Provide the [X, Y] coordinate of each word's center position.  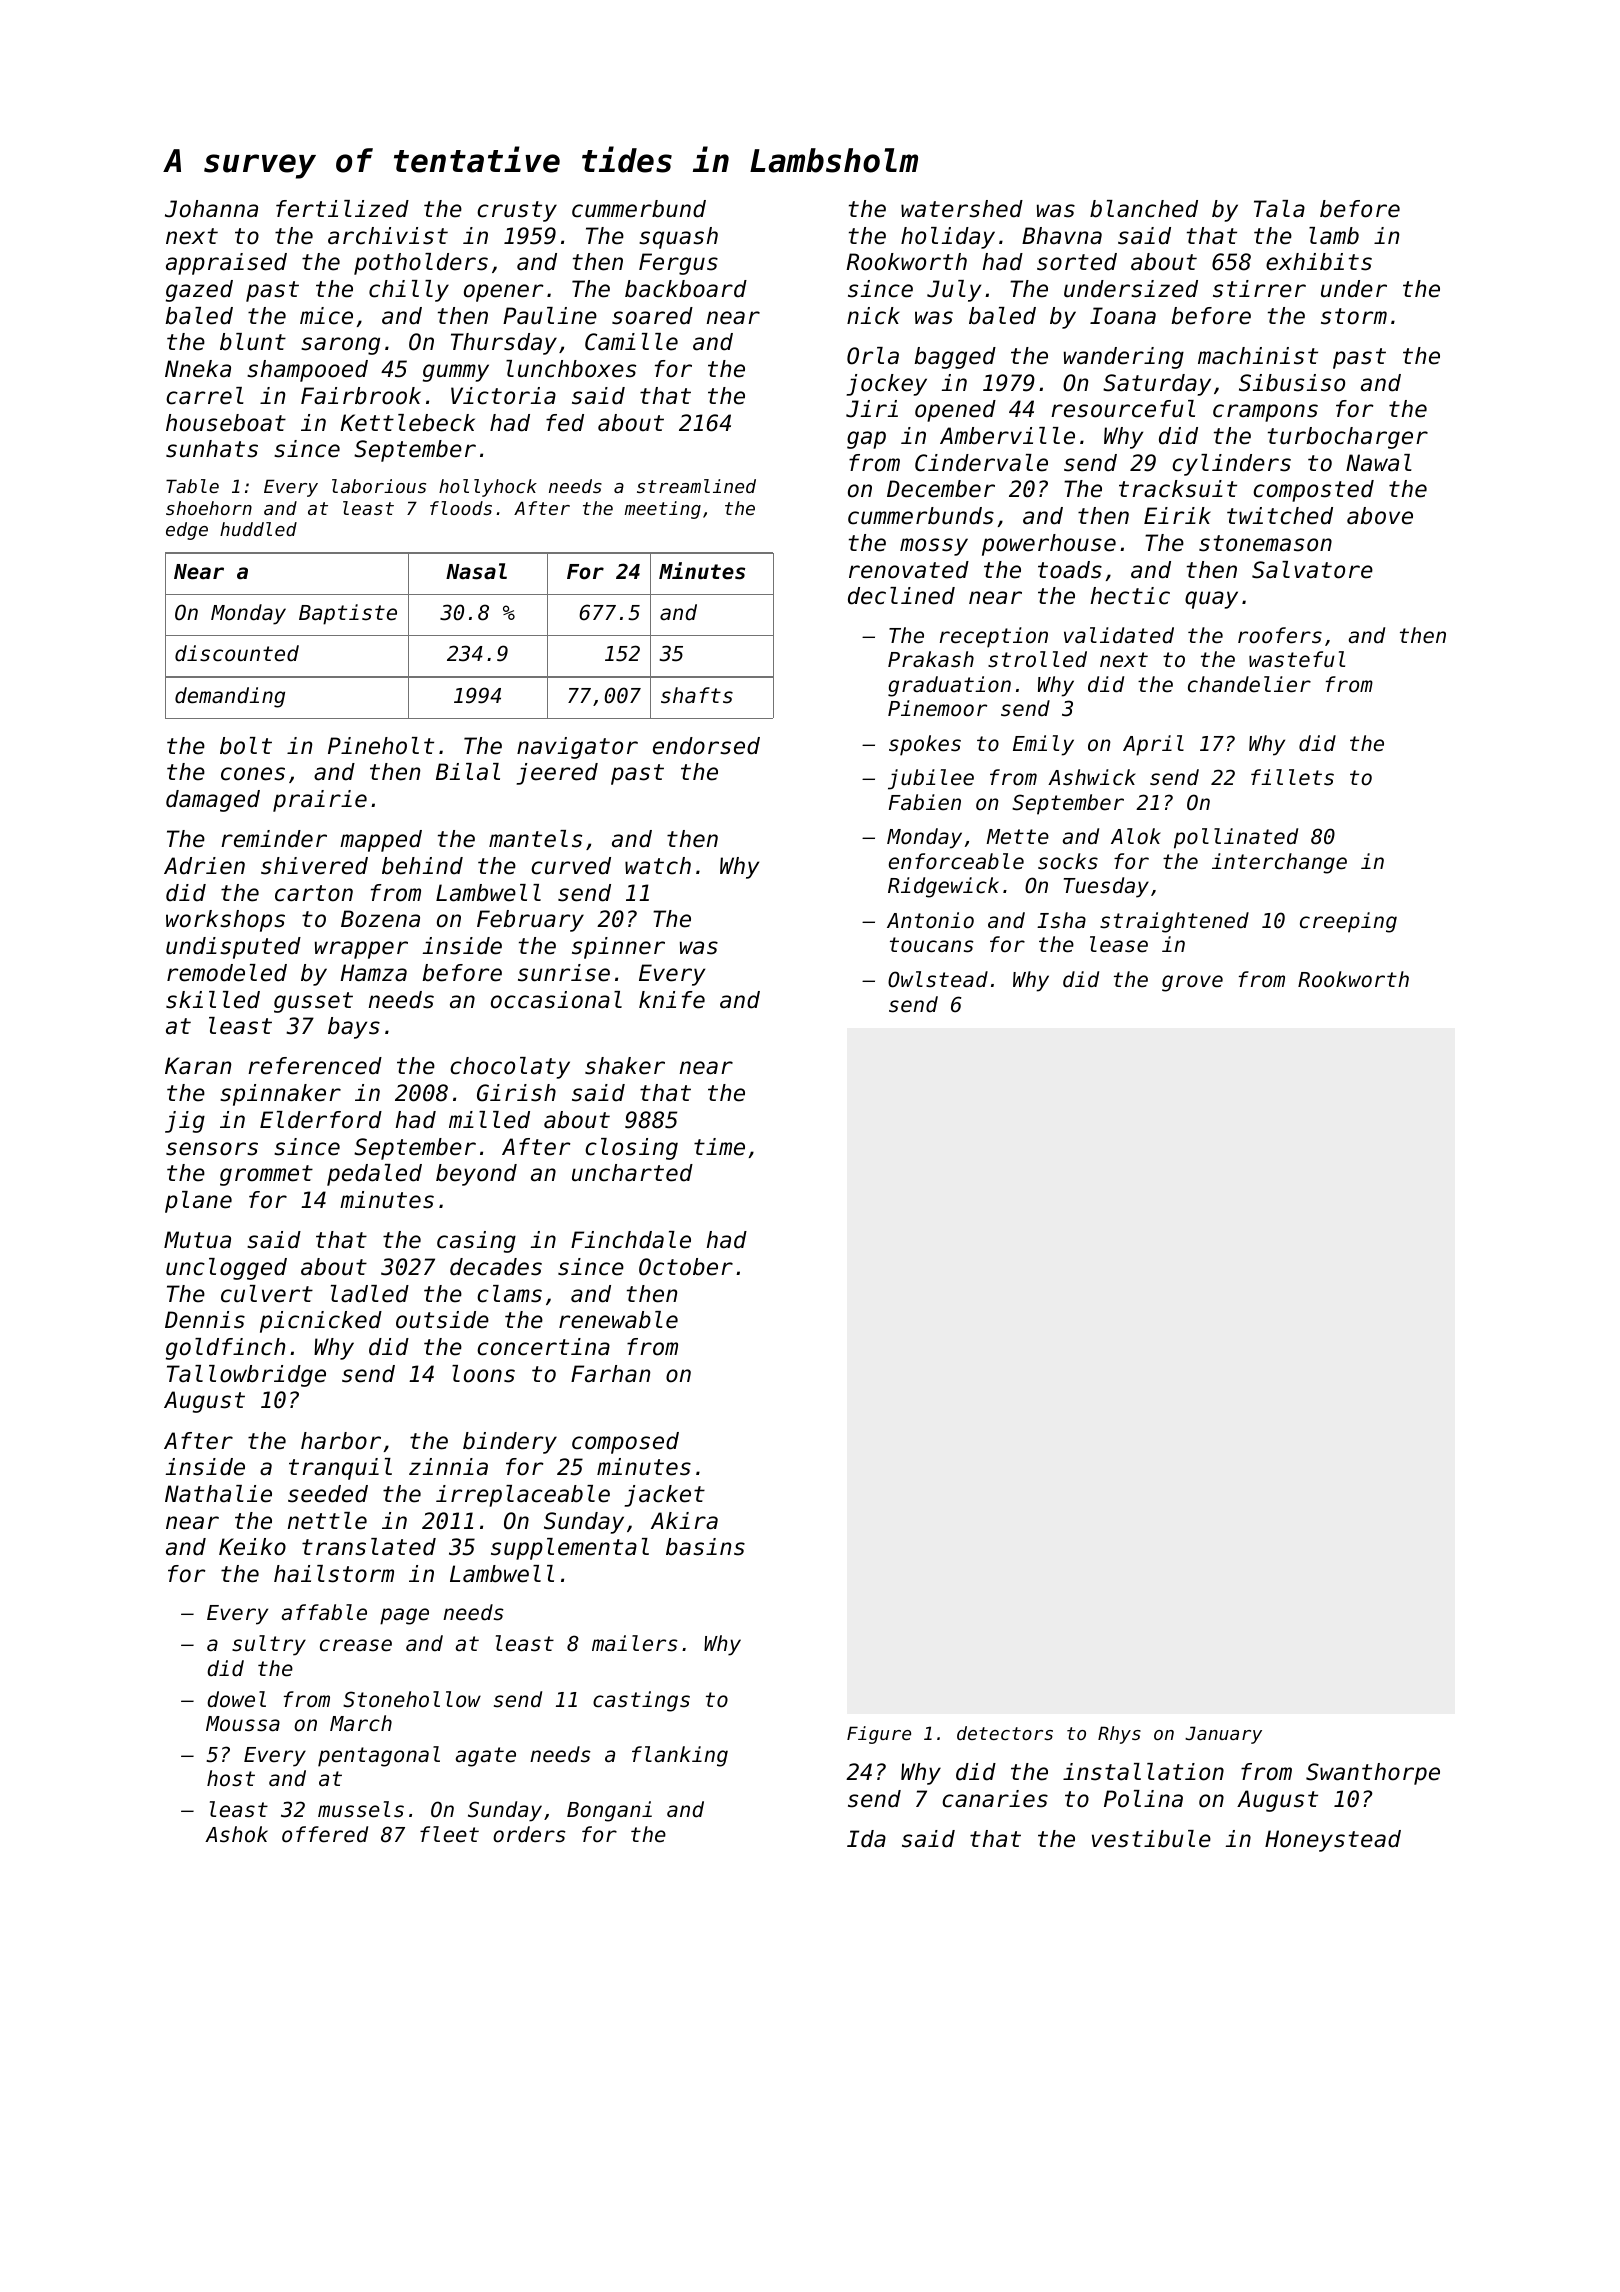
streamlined [696, 486]
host [231, 1778]
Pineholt [381, 746]
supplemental [570, 1549]
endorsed [706, 746]
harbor [341, 1441]
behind [422, 866]
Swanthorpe [1373, 1774]
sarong [340, 346]
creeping [1348, 922]
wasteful [1297, 659]
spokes [925, 745]
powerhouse [1049, 545]
